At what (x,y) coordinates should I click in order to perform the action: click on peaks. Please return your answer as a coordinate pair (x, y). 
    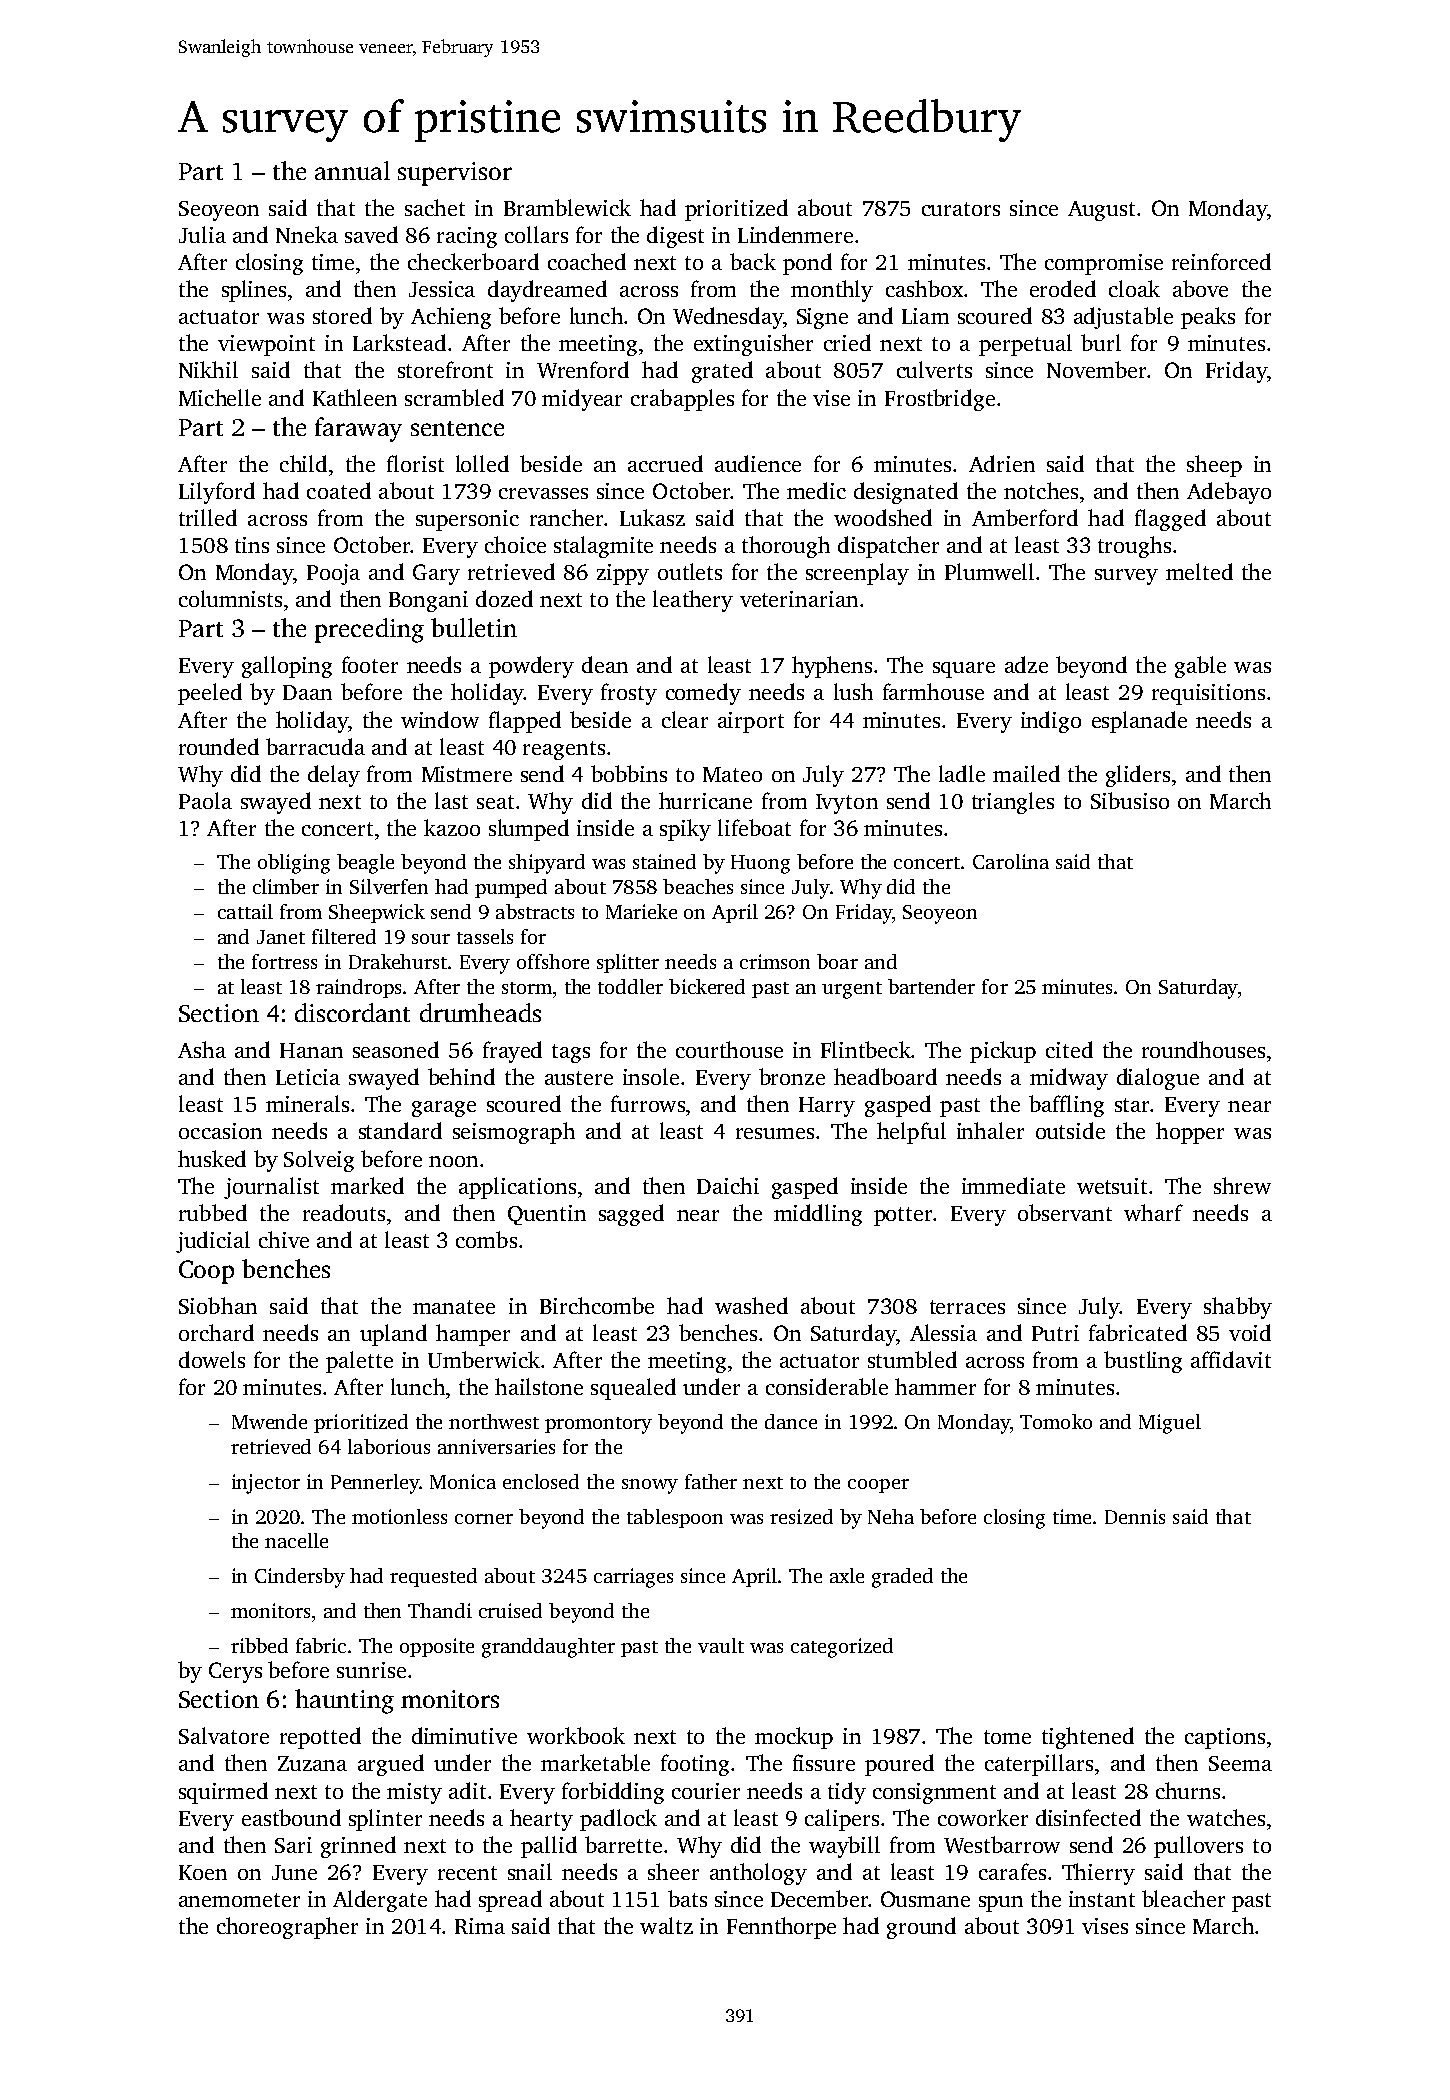
    Looking at the image, I should click on (1208, 318).
